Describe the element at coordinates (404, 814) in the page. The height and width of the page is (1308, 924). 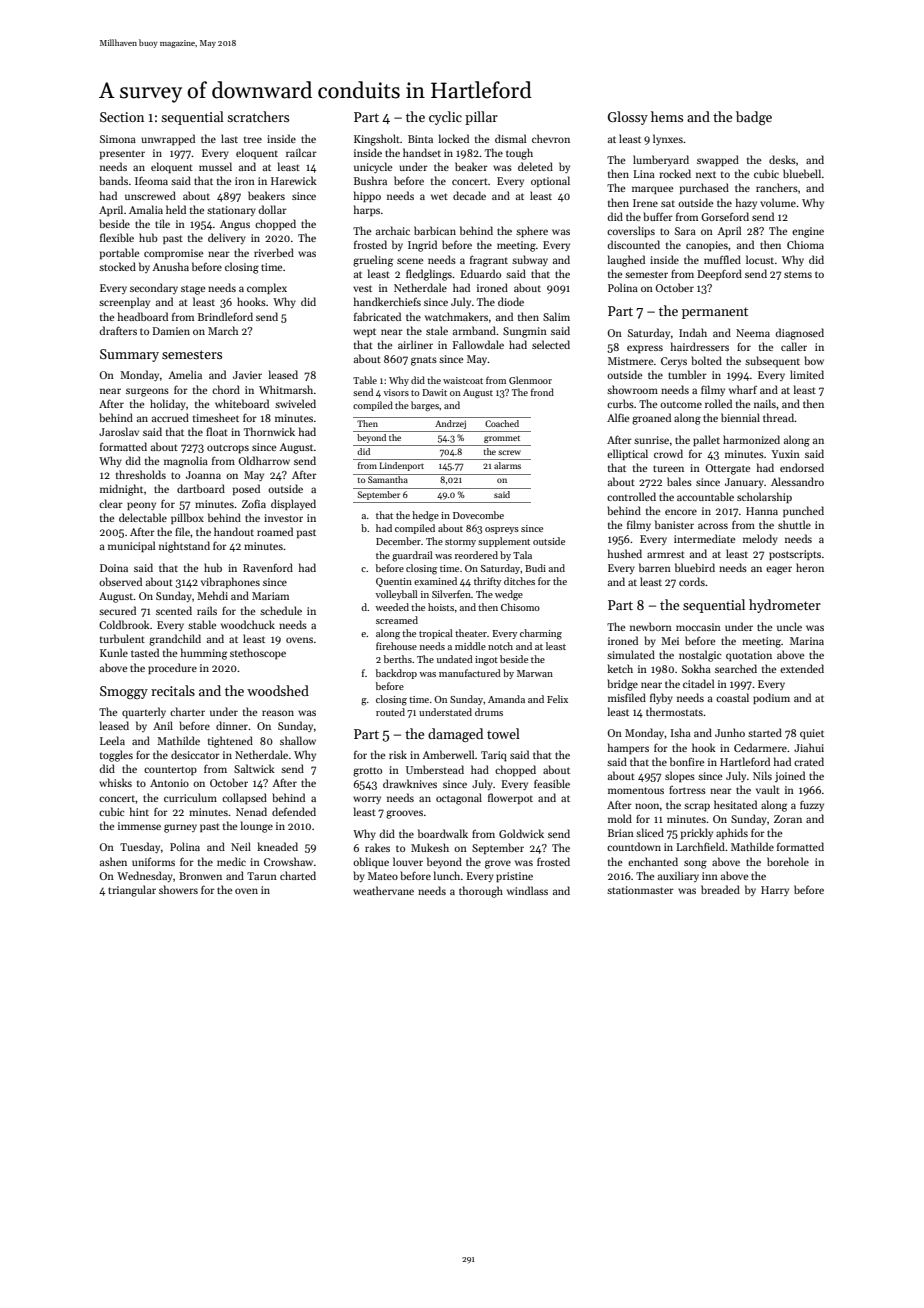
I see `grooves` at that location.
